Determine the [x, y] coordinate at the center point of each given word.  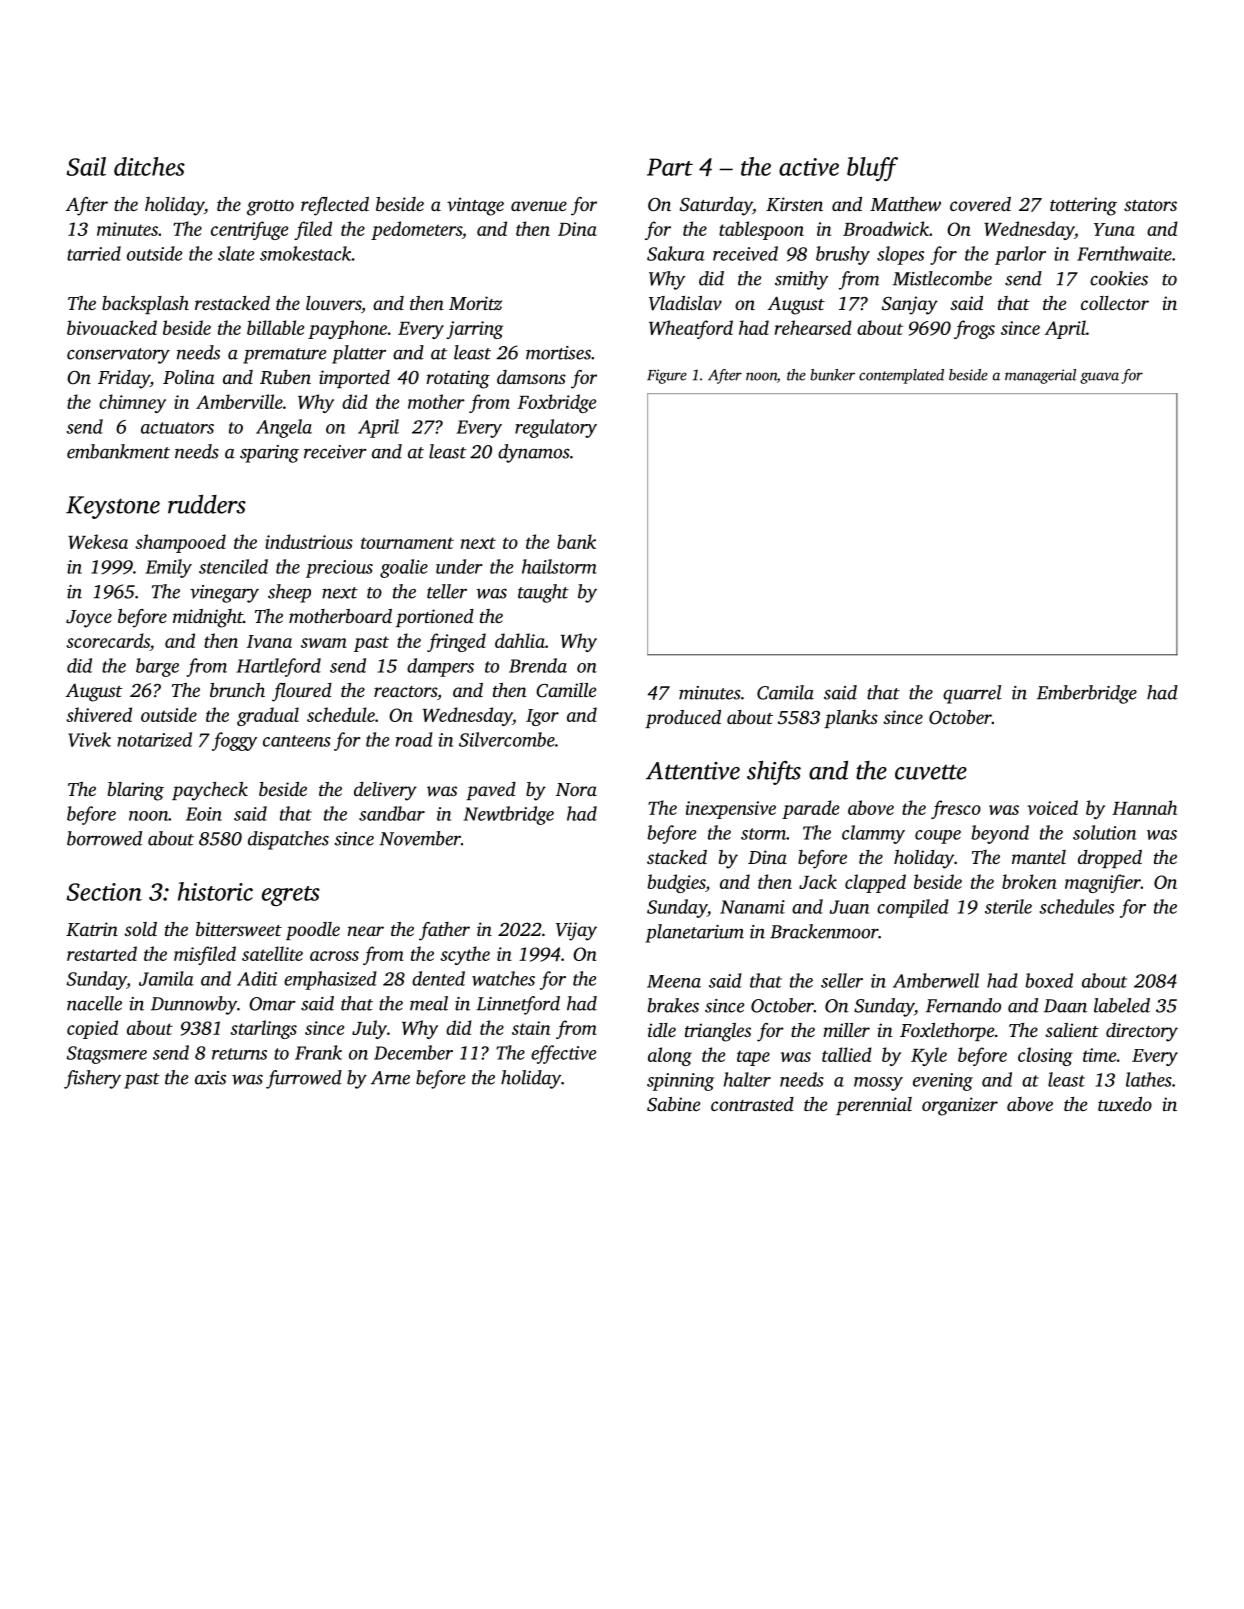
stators [1150, 205]
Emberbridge [1087, 694]
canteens [297, 741]
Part [670, 167]
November [420, 838]
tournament [407, 543]
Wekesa [98, 541]
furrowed [304, 1079]
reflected [335, 206]
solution [1104, 832]
